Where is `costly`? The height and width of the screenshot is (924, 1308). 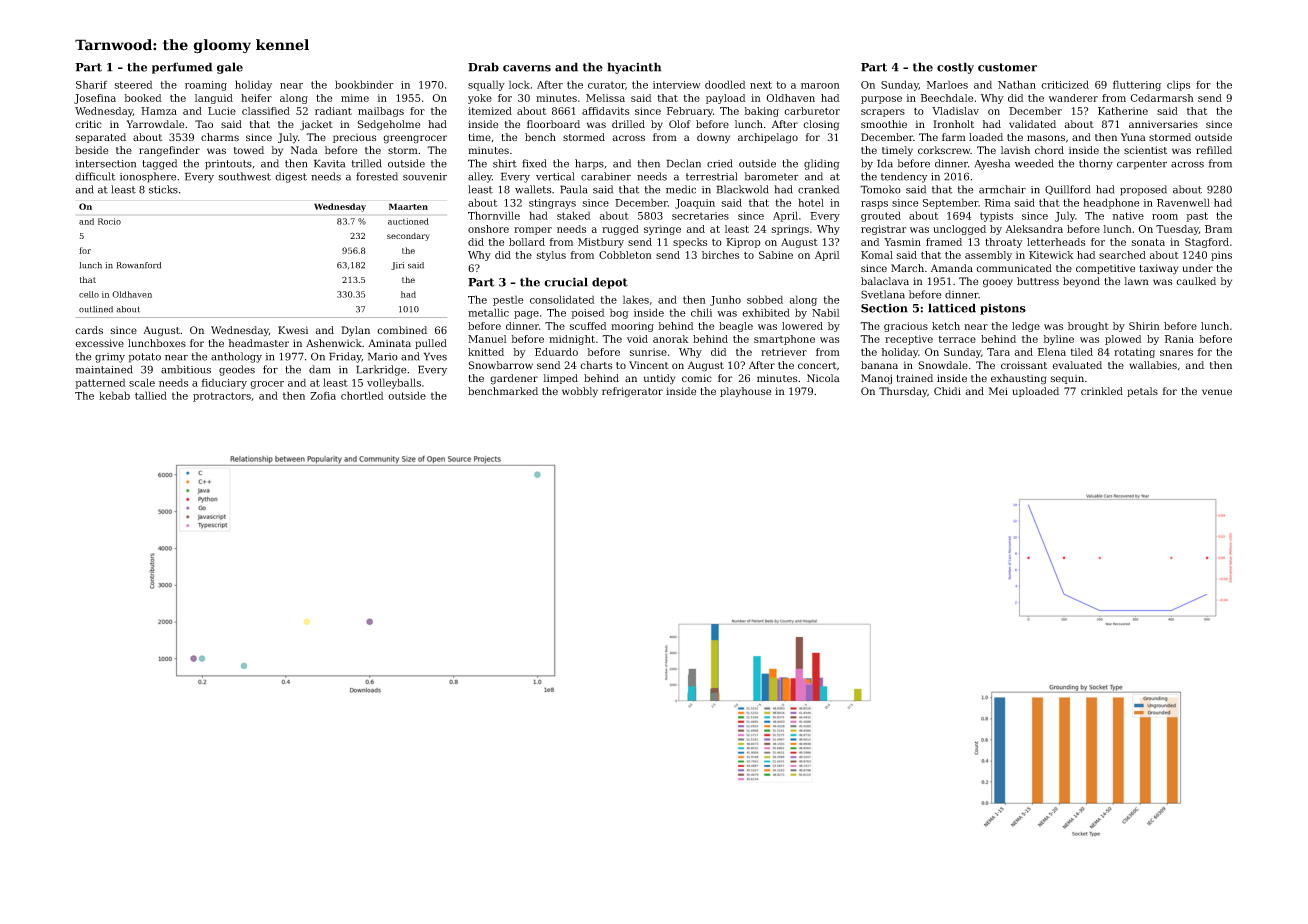 costly is located at coordinates (955, 68).
